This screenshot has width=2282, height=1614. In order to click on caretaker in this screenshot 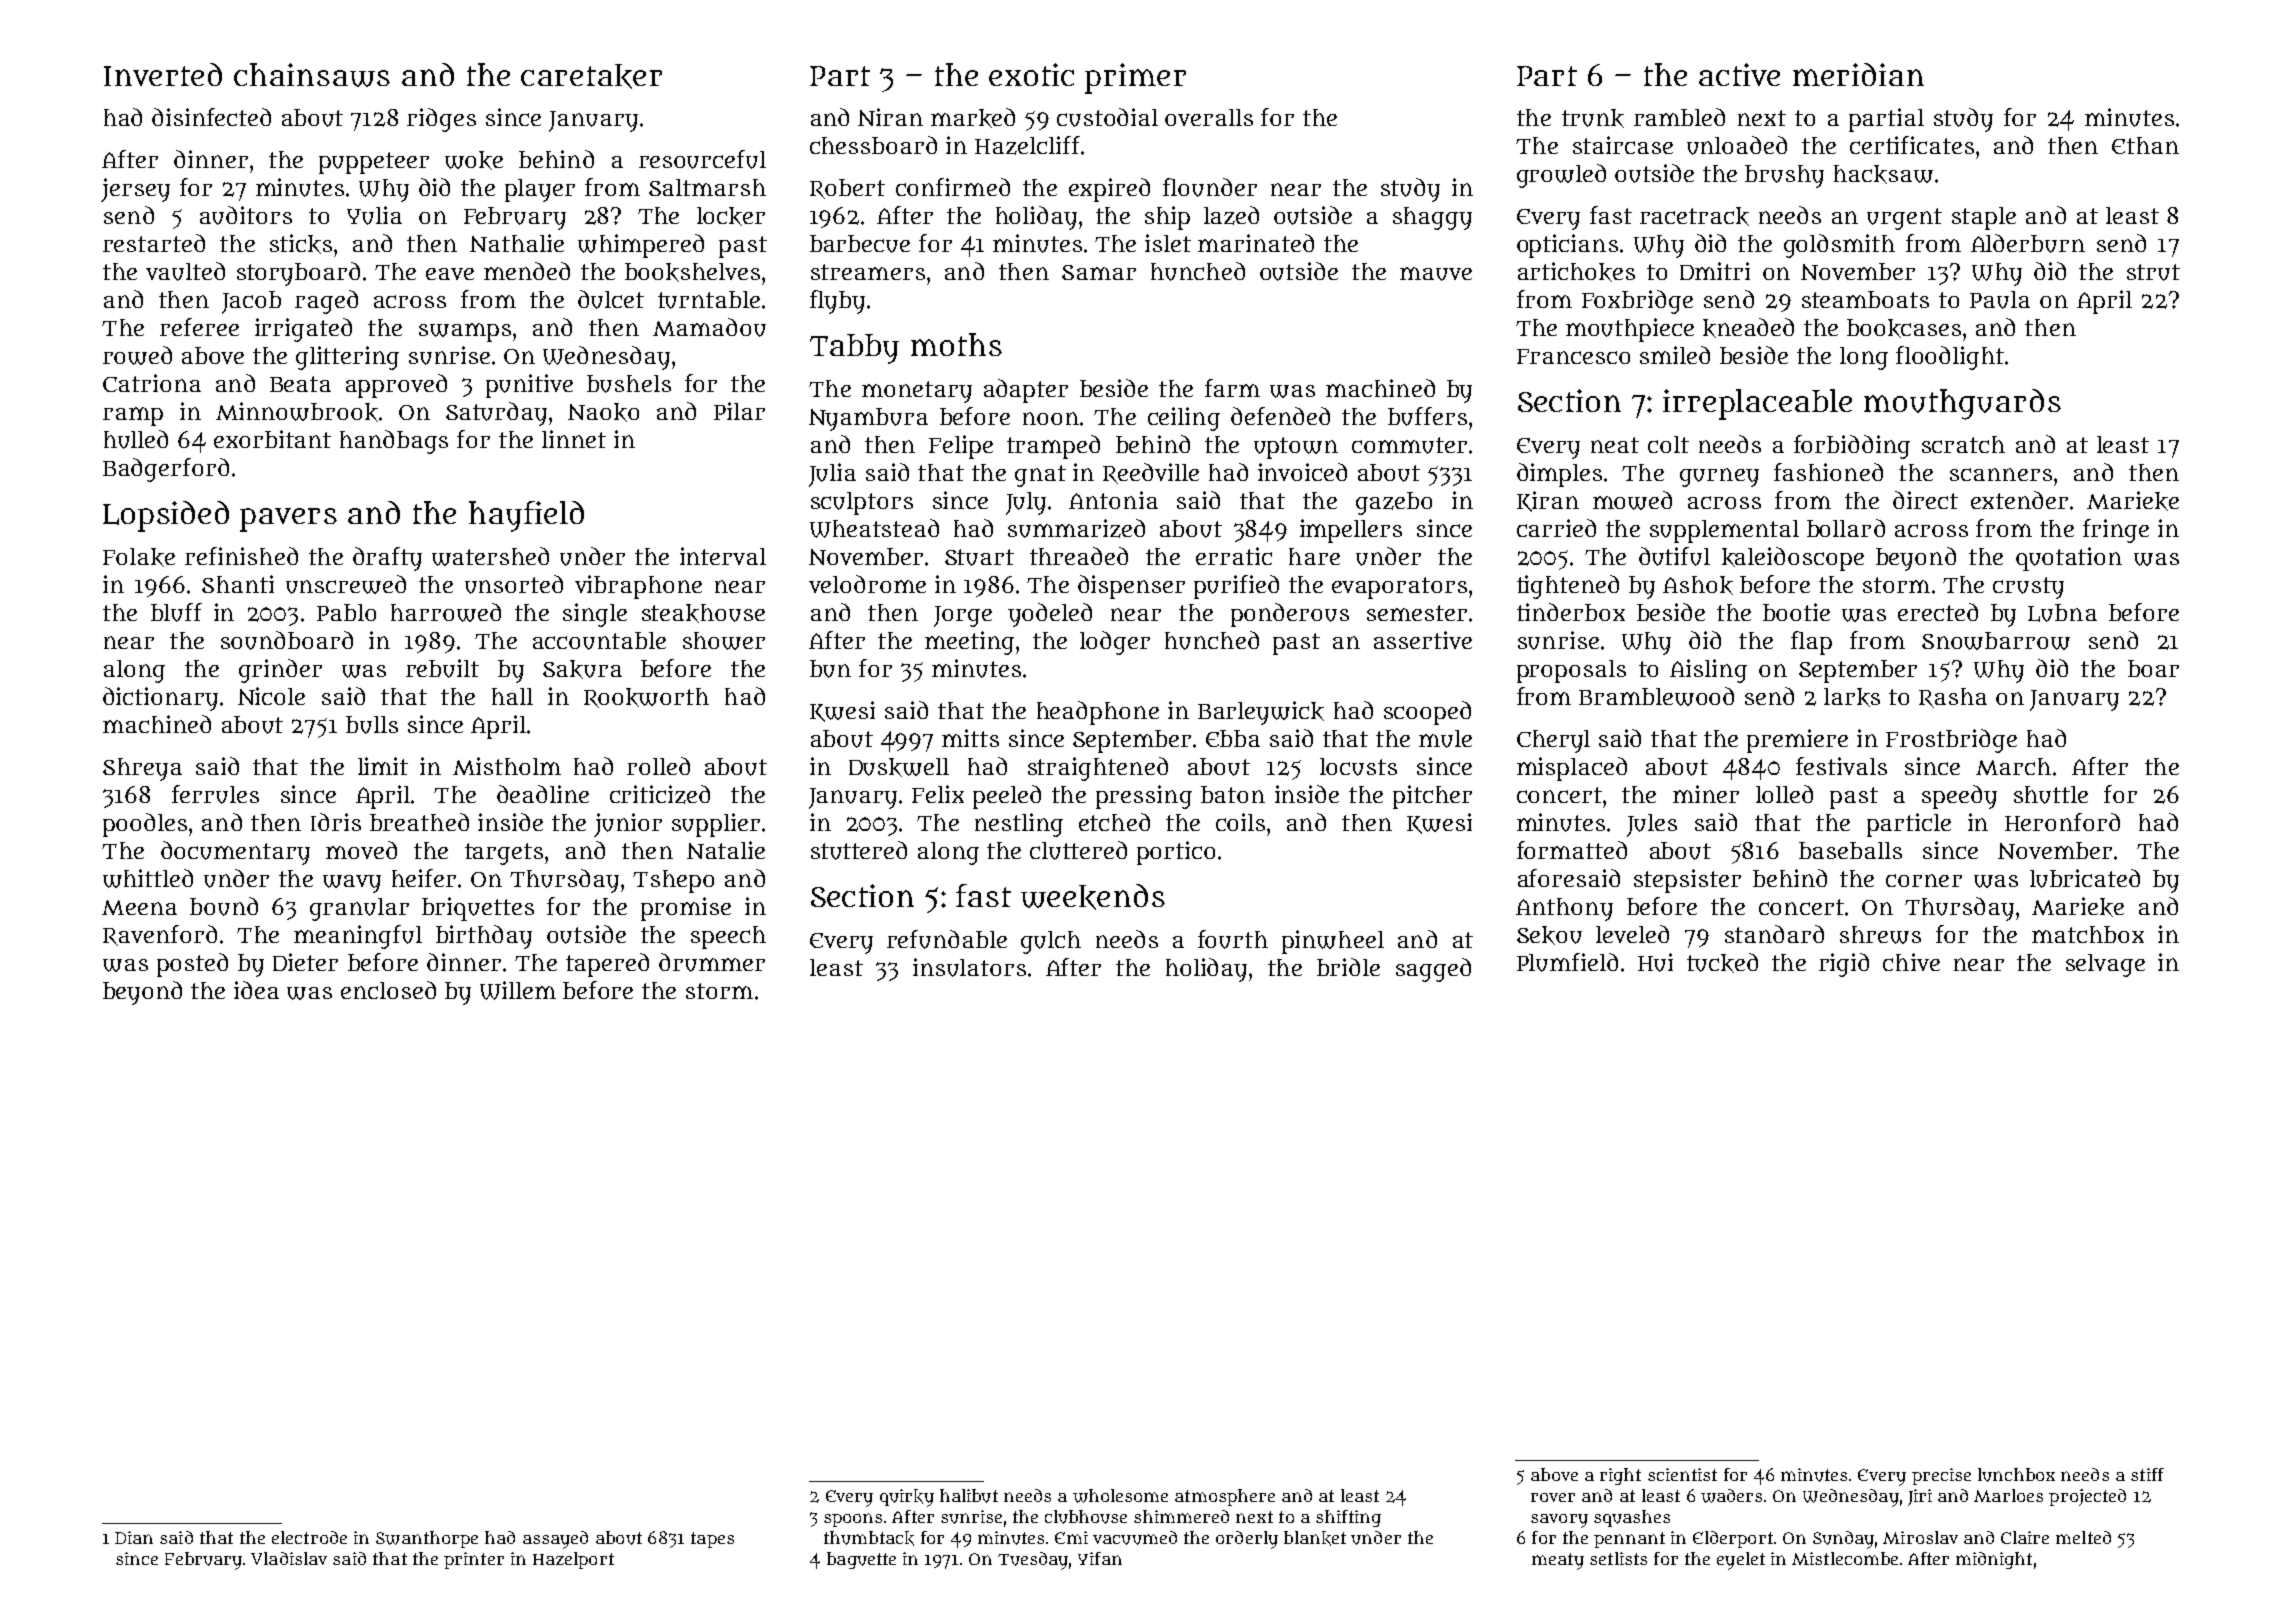, I will do `click(591, 76)`.
